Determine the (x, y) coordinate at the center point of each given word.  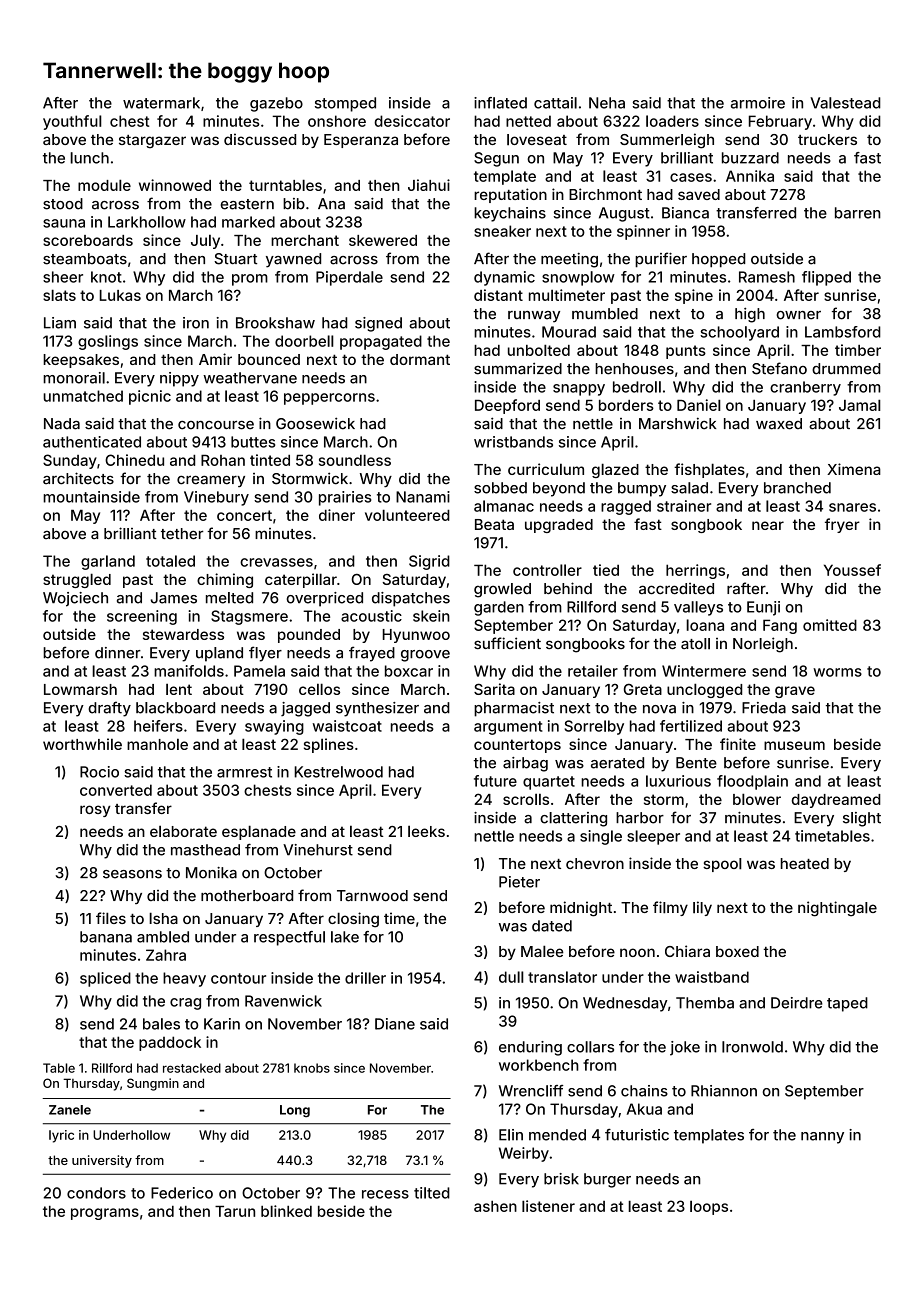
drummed (846, 369)
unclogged (704, 690)
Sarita (494, 689)
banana (106, 937)
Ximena (854, 469)
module (104, 185)
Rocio (99, 772)
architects (78, 478)
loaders (672, 121)
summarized (518, 369)
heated (805, 863)
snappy (579, 390)
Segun (496, 159)
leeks (426, 831)
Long (295, 1111)
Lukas (120, 295)
